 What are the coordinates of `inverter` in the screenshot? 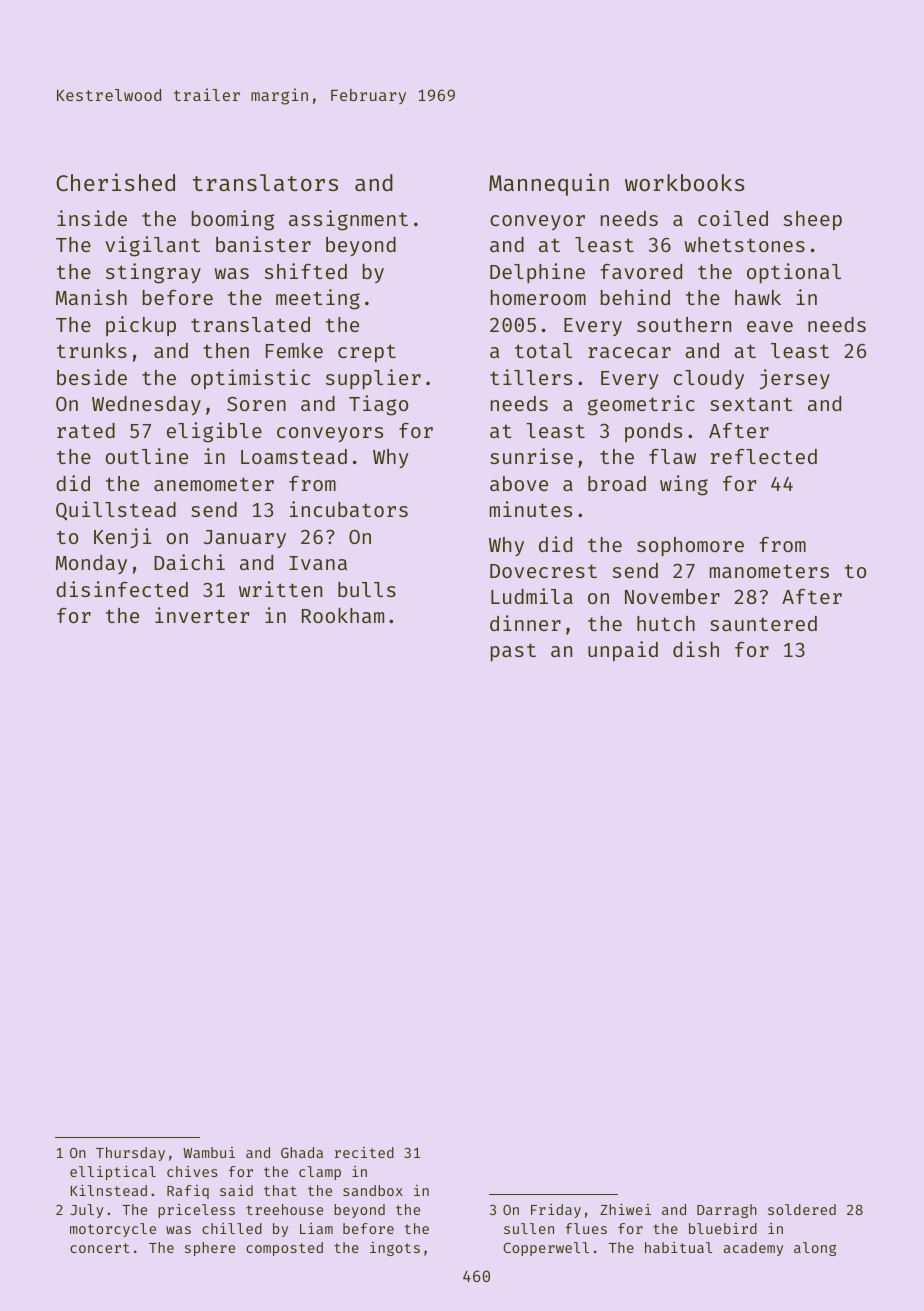 It's located at (202, 615).
